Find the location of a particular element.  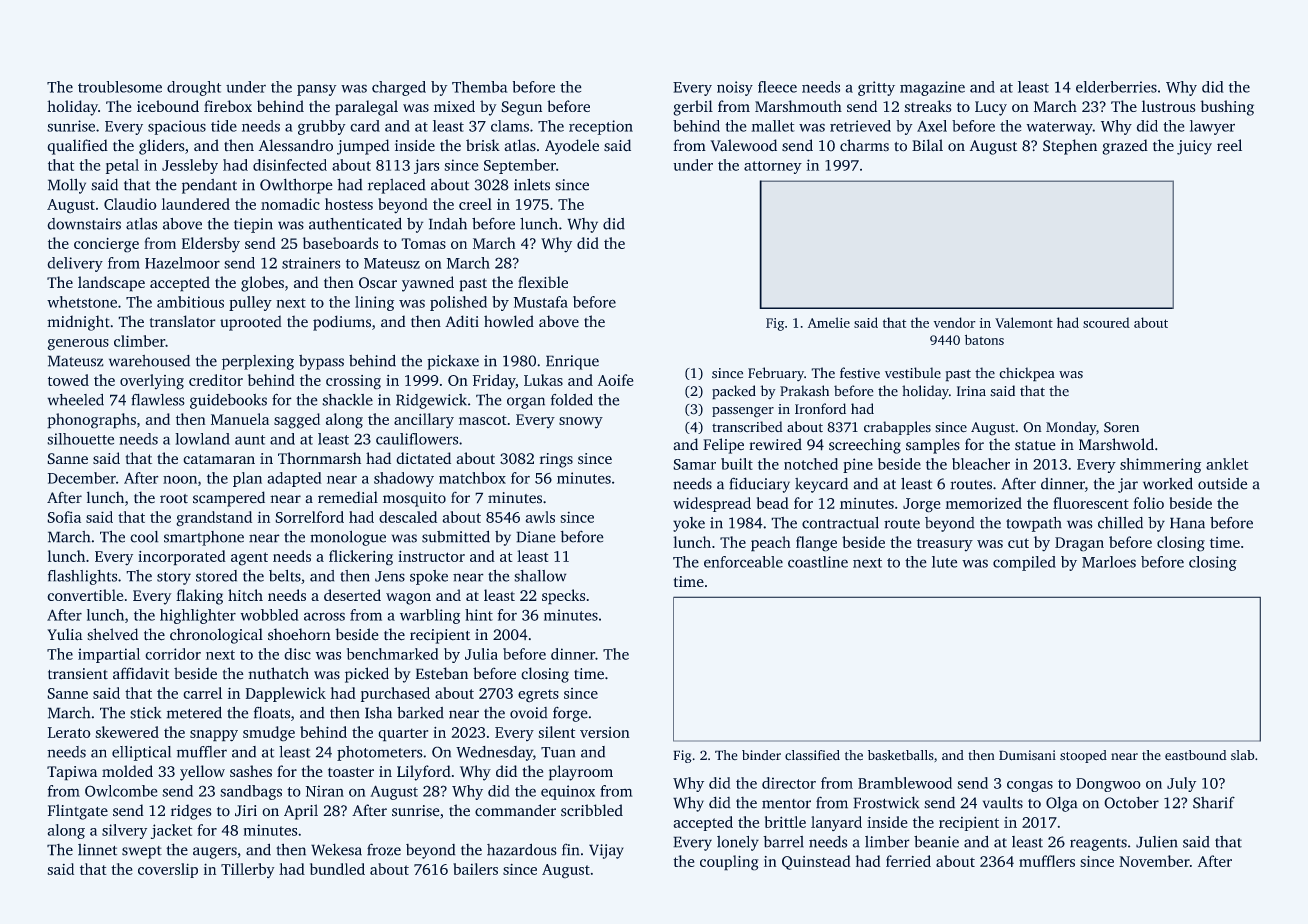

Felipe is located at coordinates (723, 446).
